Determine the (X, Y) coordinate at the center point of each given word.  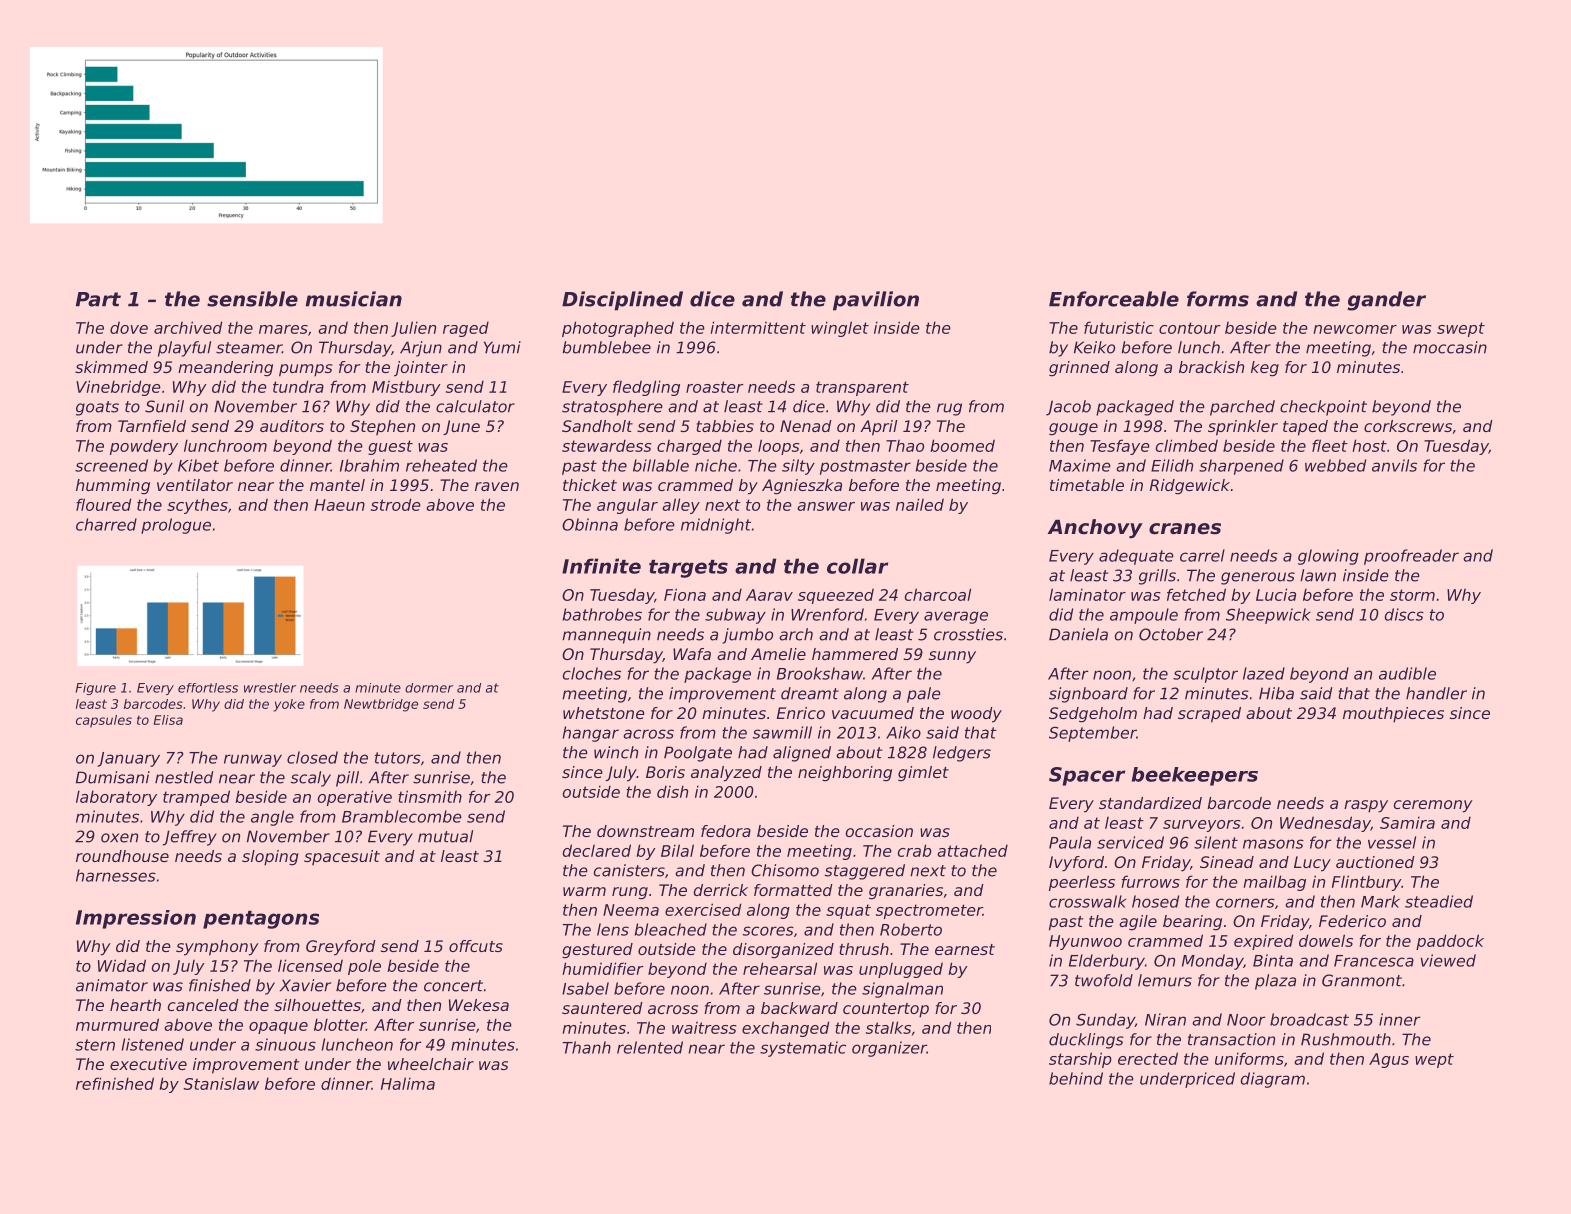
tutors (398, 758)
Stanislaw (221, 1083)
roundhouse (122, 856)
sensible (252, 299)
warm (584, 891)
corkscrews (1408, 426)
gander (1386, 301)
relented (650, 1047)
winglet (840, 329)
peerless (1082, 883)
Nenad (806, 426)
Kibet (198, 465)
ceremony (1433, 806)
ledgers (962, 754)
